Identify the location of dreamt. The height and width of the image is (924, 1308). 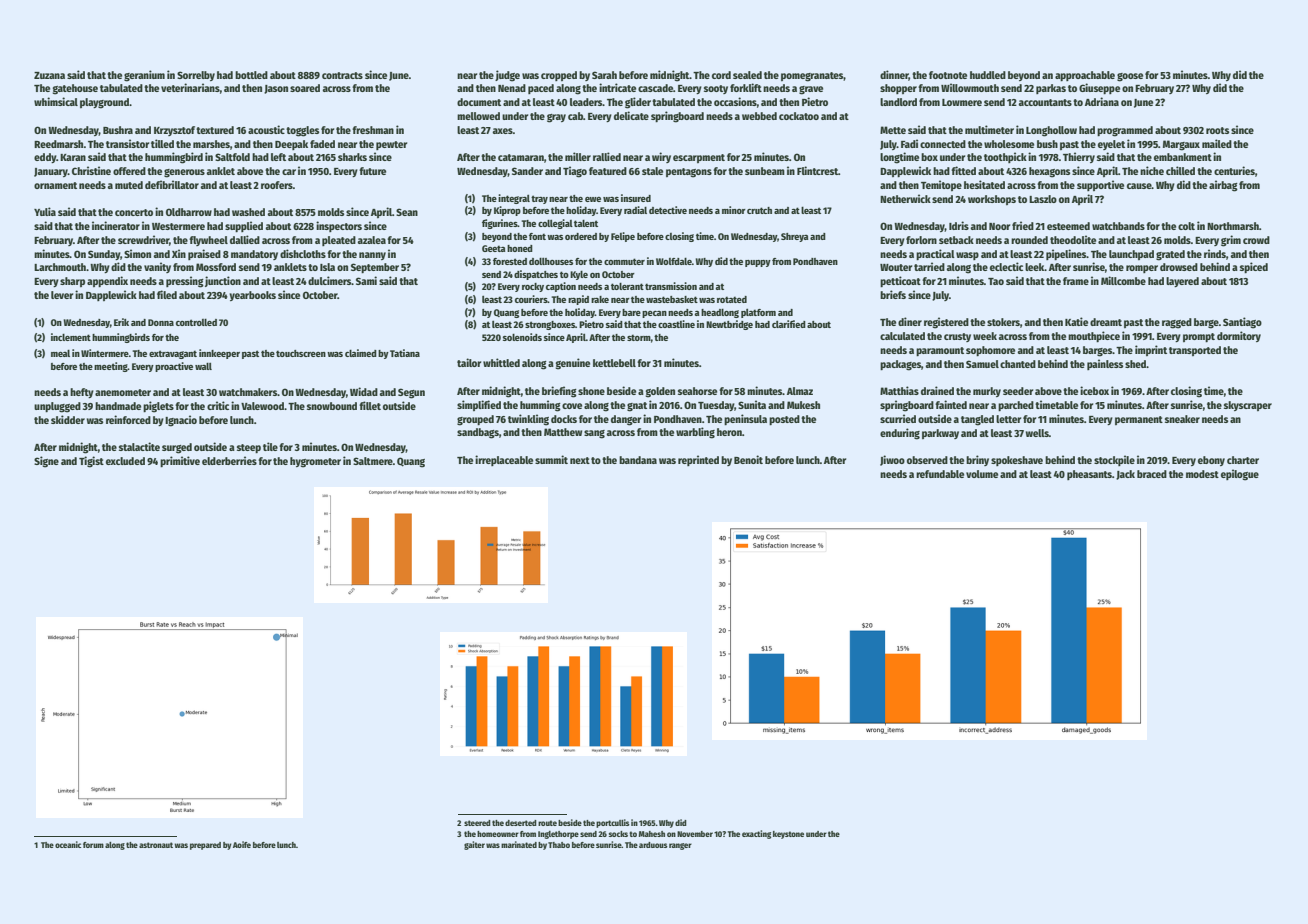
(1106, 322).
